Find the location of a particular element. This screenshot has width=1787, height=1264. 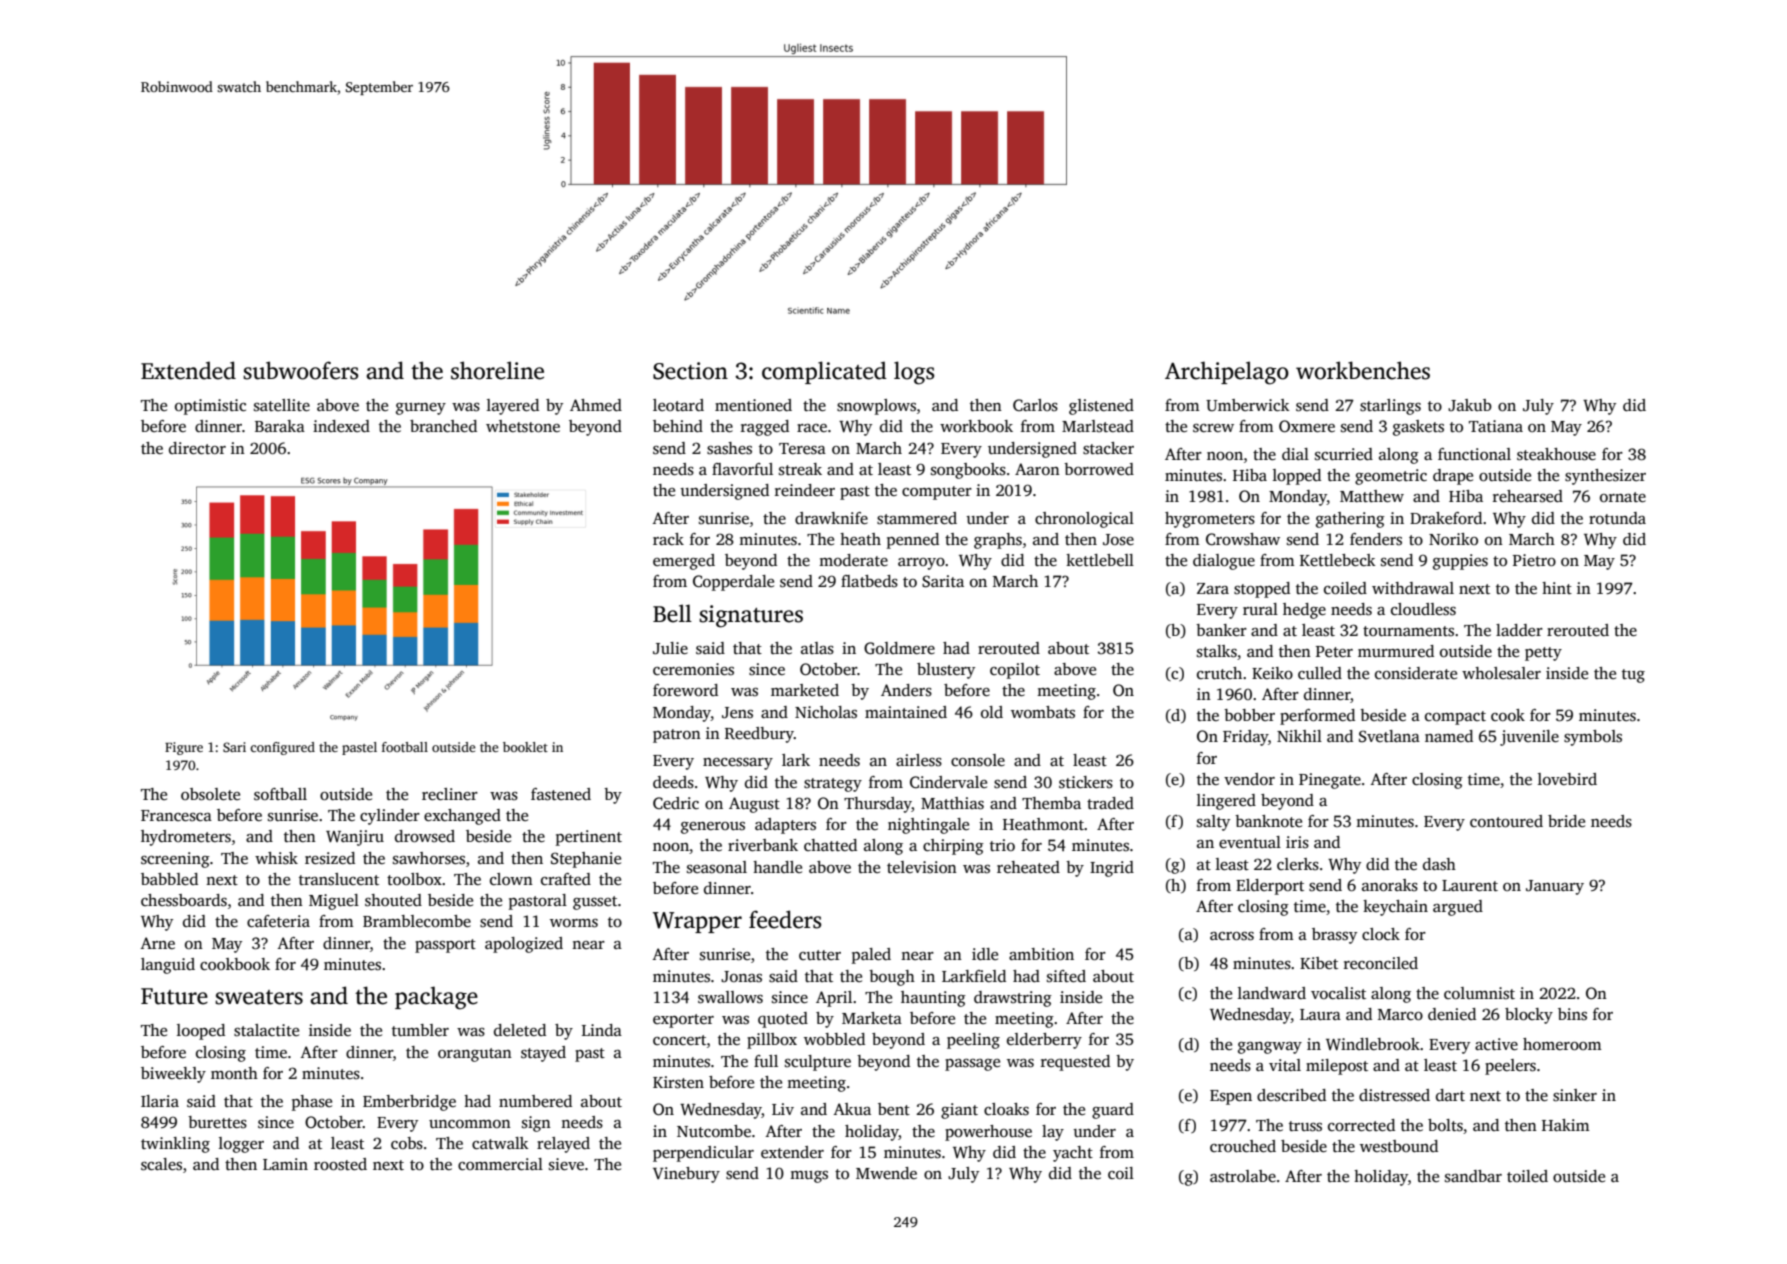

director is located at coordinates (197, 448).
